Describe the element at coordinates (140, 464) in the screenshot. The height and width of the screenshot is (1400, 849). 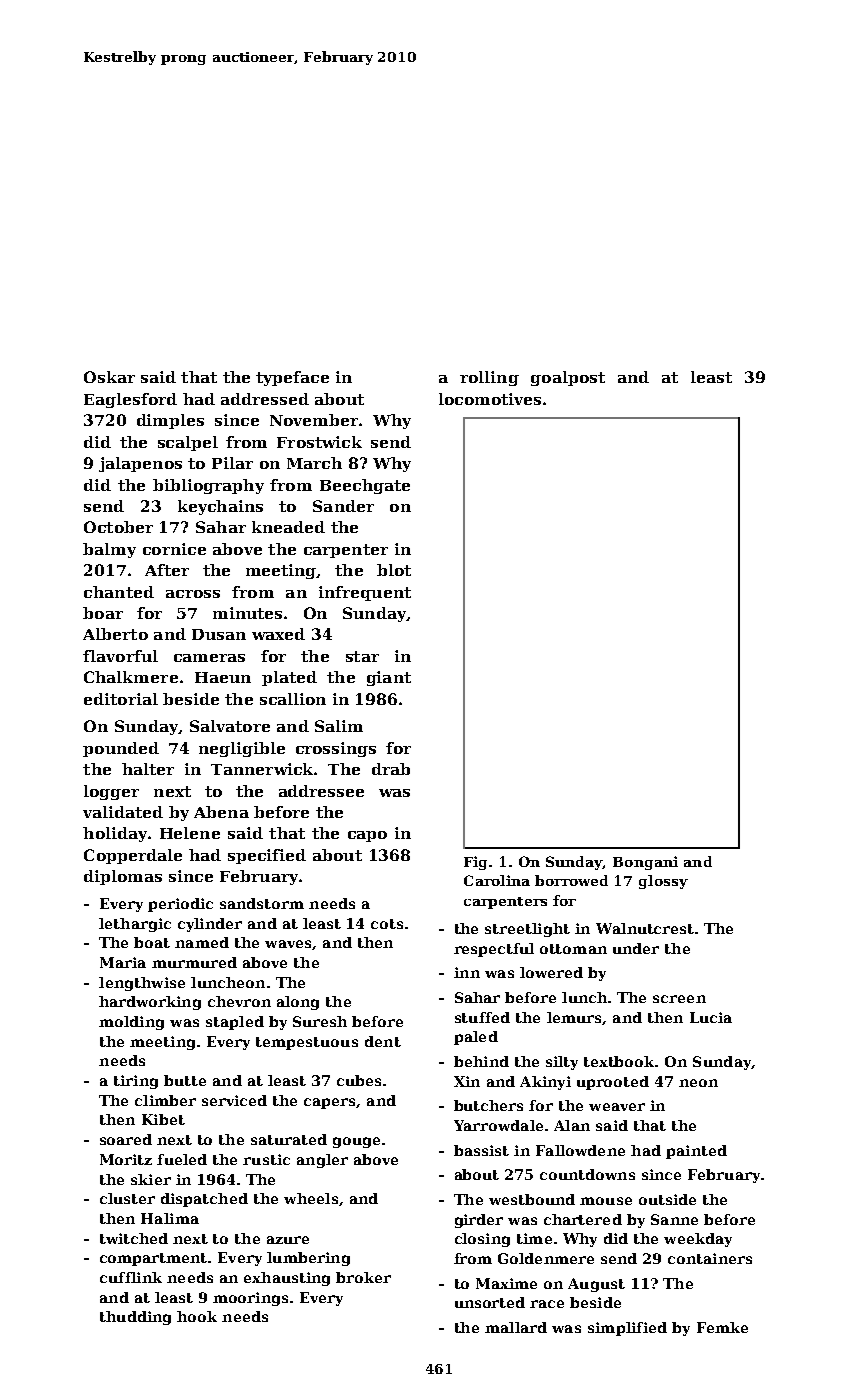
I see `jalapenos` at that location.
